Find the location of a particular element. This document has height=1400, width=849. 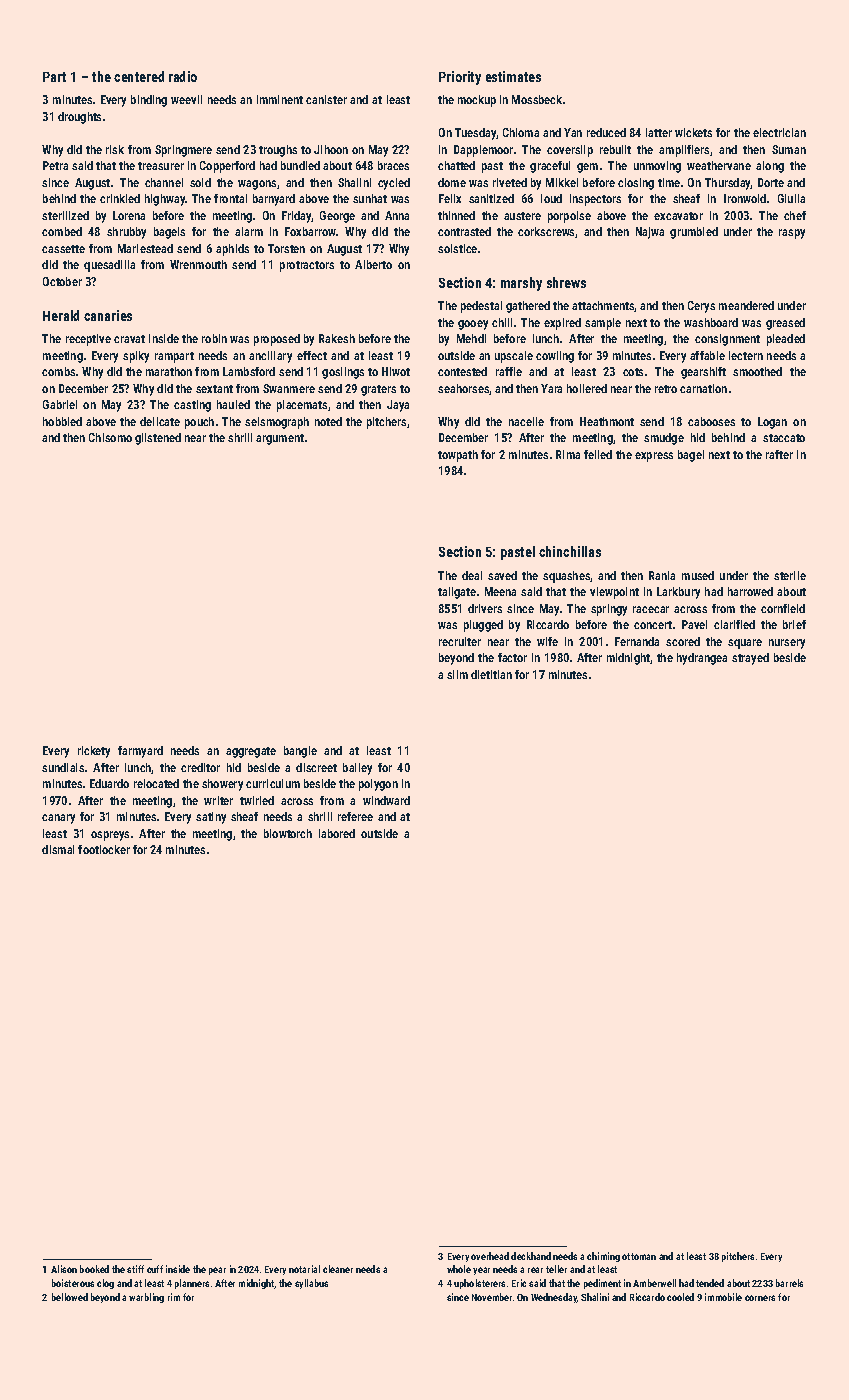

combed is located at coordinates (62, 231).
